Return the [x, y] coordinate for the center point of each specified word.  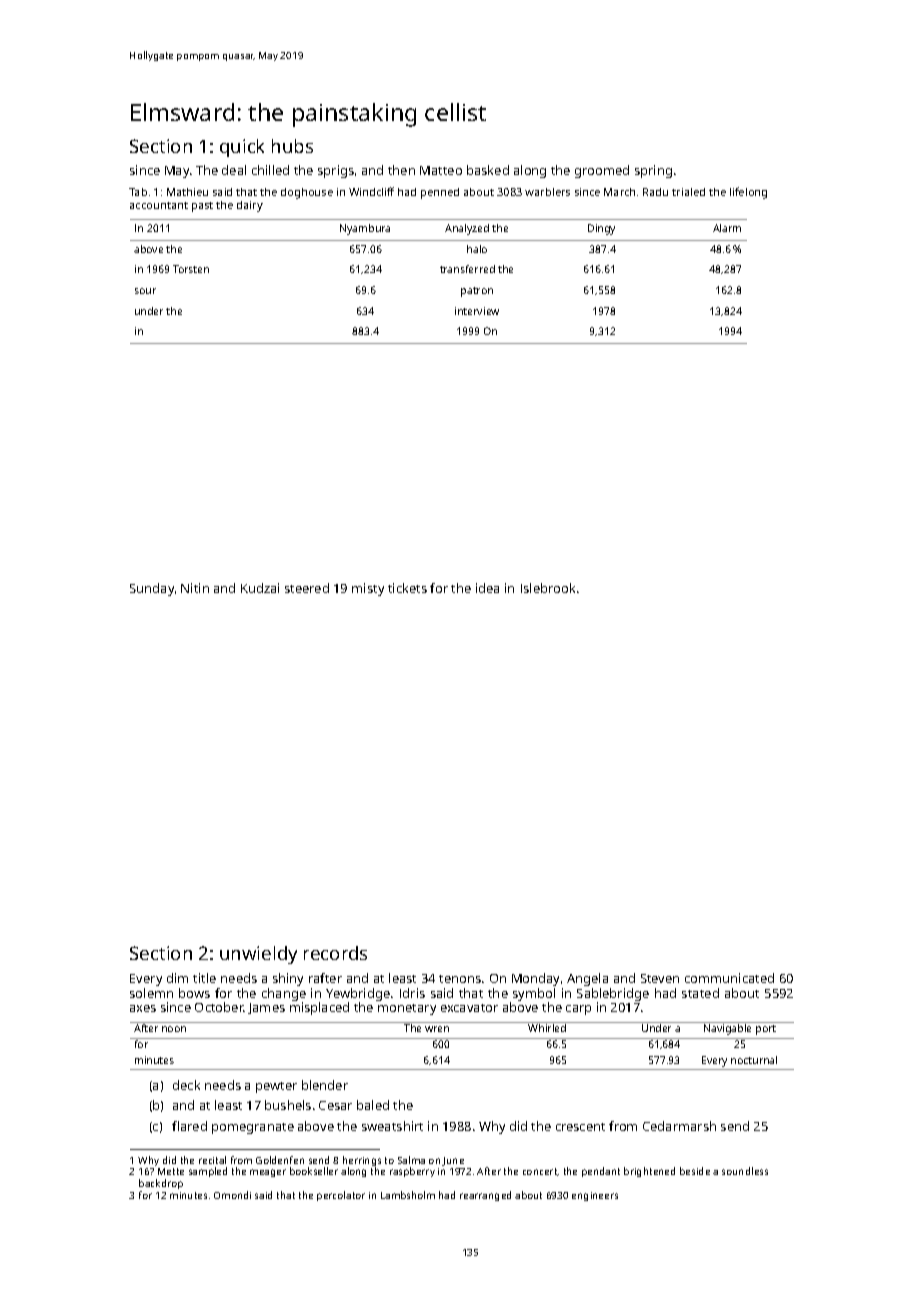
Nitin [195, 588]
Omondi [232, 1195]
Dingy [601, 229]
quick [242, 148]
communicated [729, 978]
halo [477, 249]
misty [368, 589]
